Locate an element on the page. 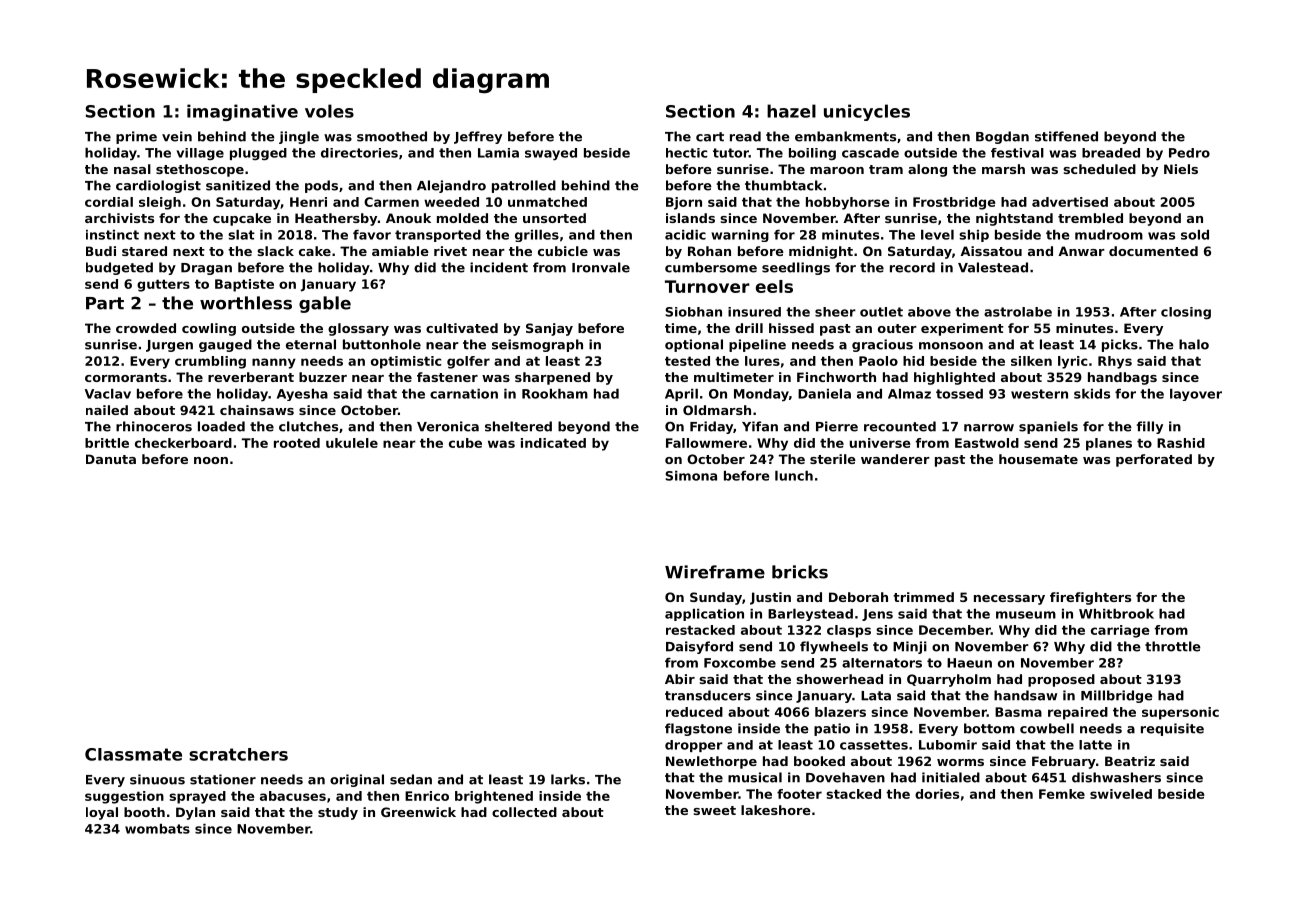 The height and width of the image is (924, 1308). alternators is located at coordinates (882, 663).
